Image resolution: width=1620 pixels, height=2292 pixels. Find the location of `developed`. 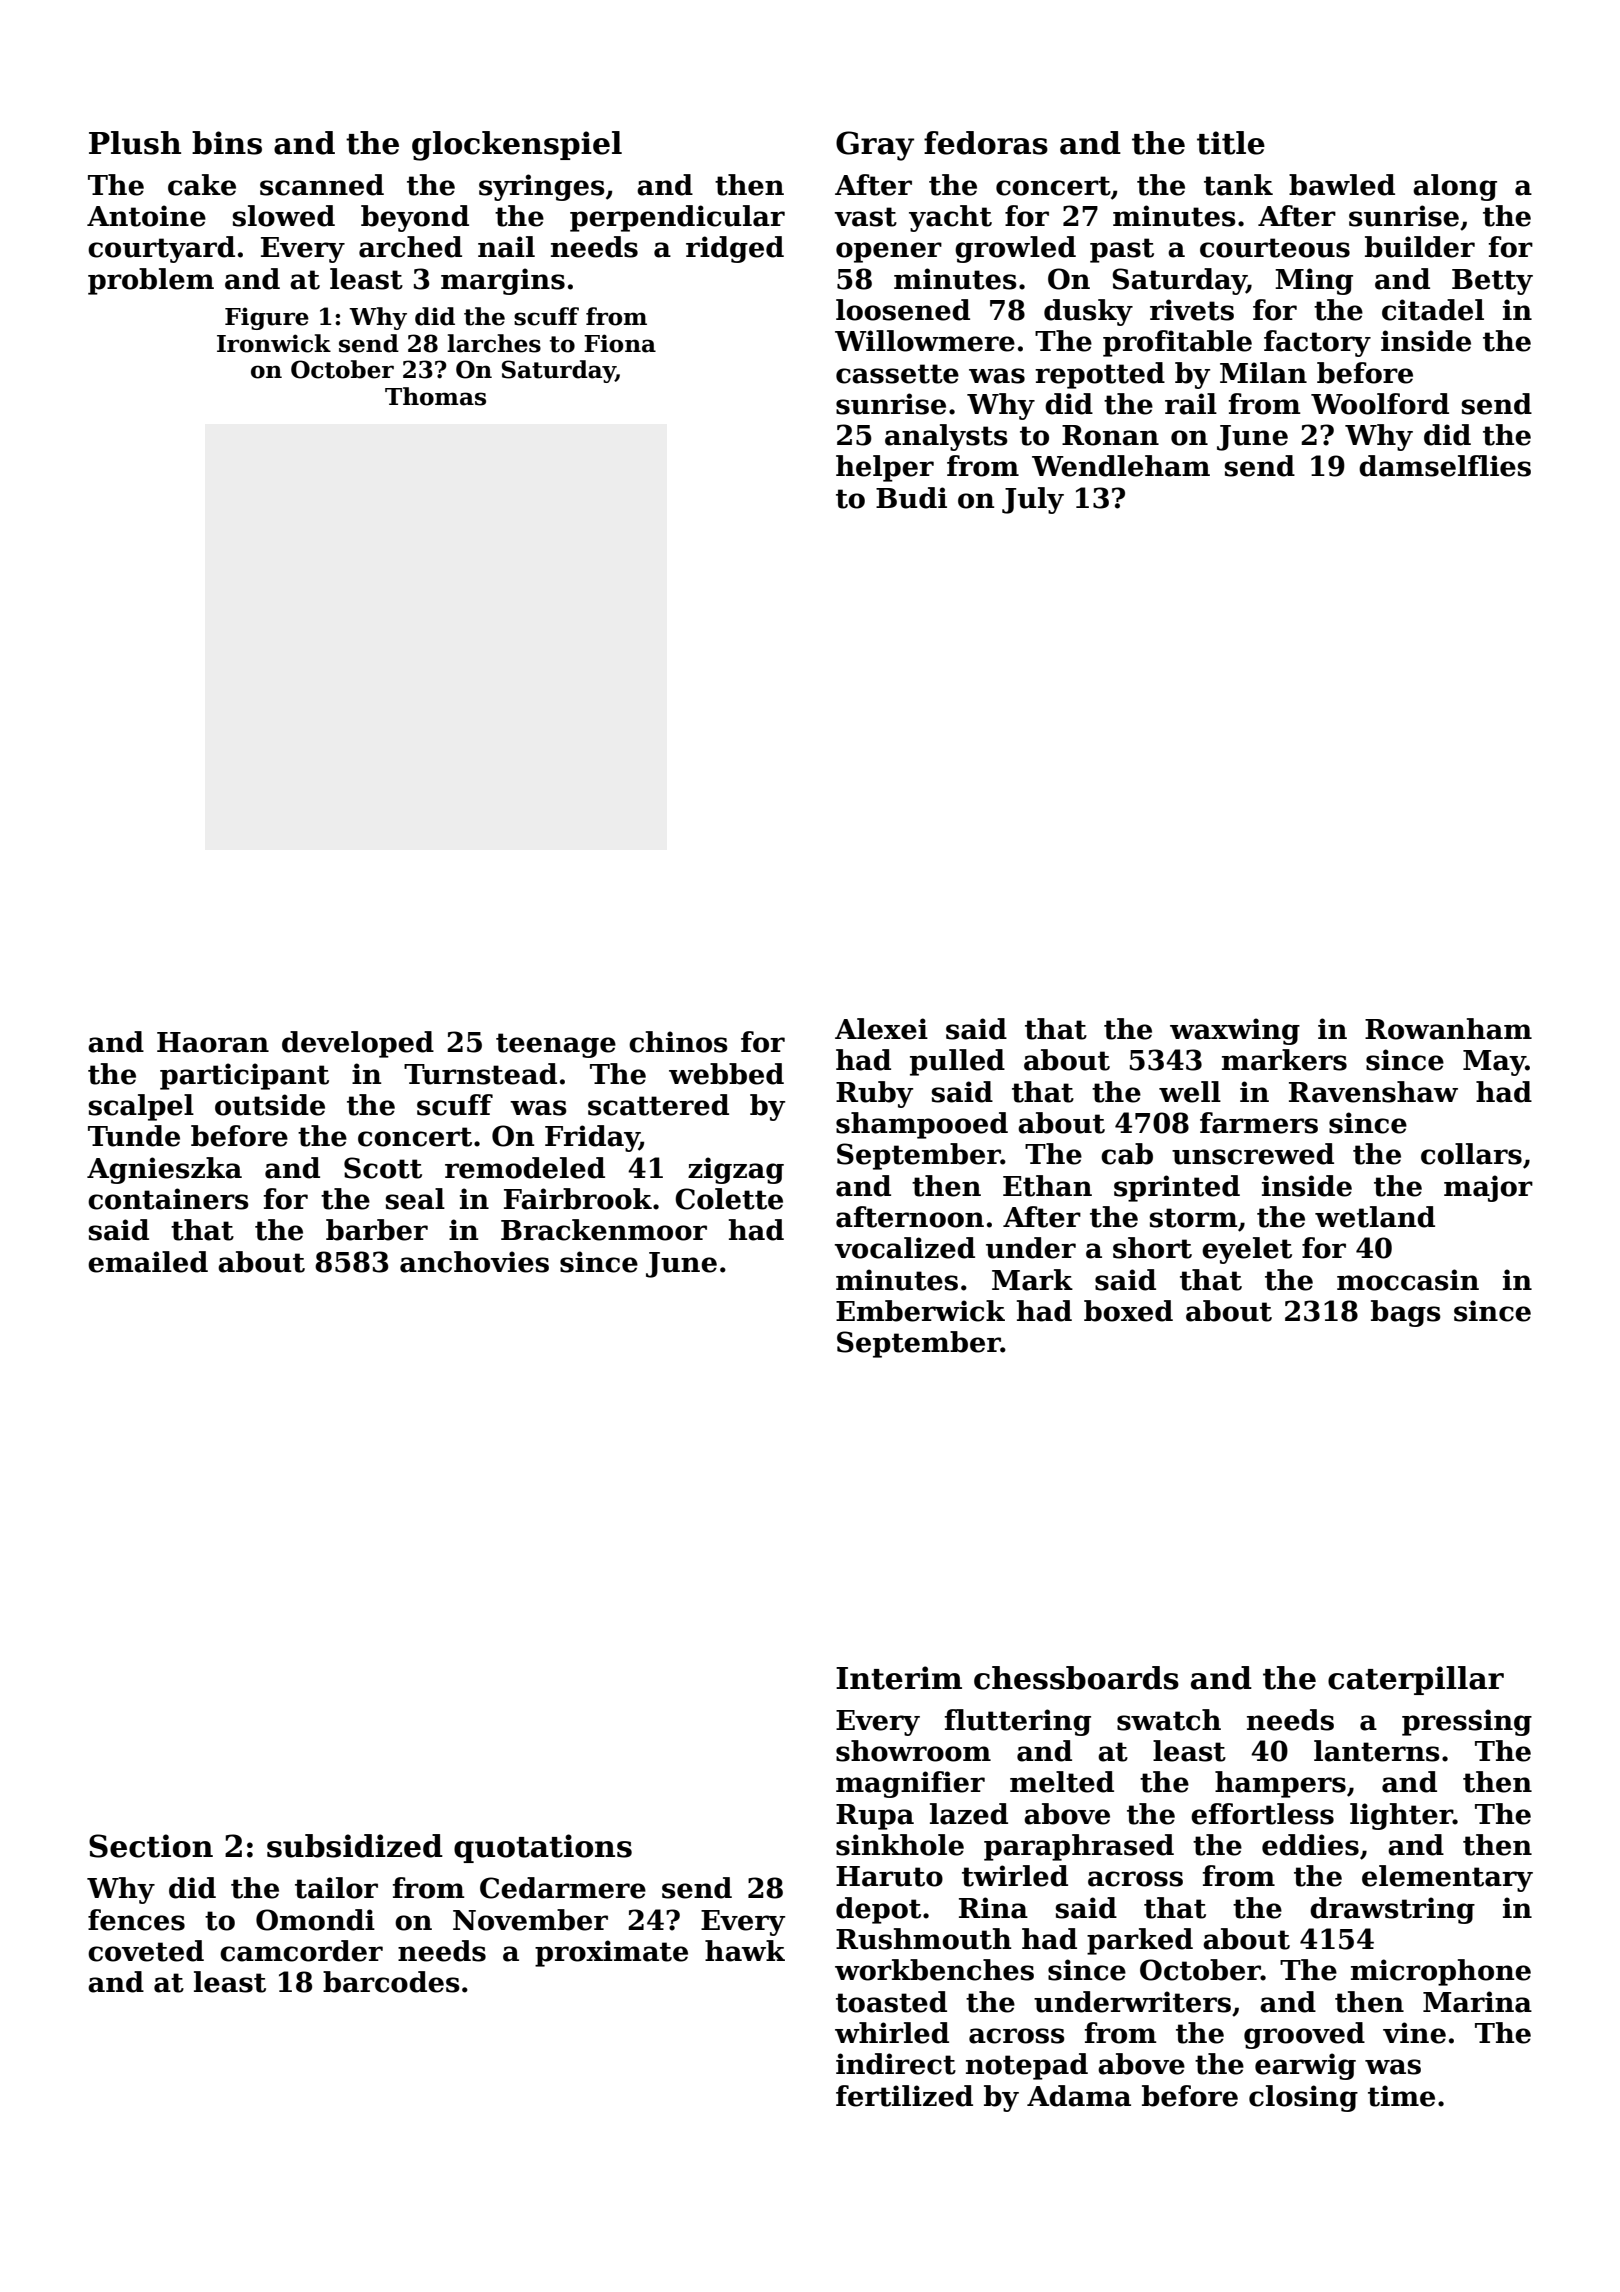

developed is located at coordinates (358, 1044).
